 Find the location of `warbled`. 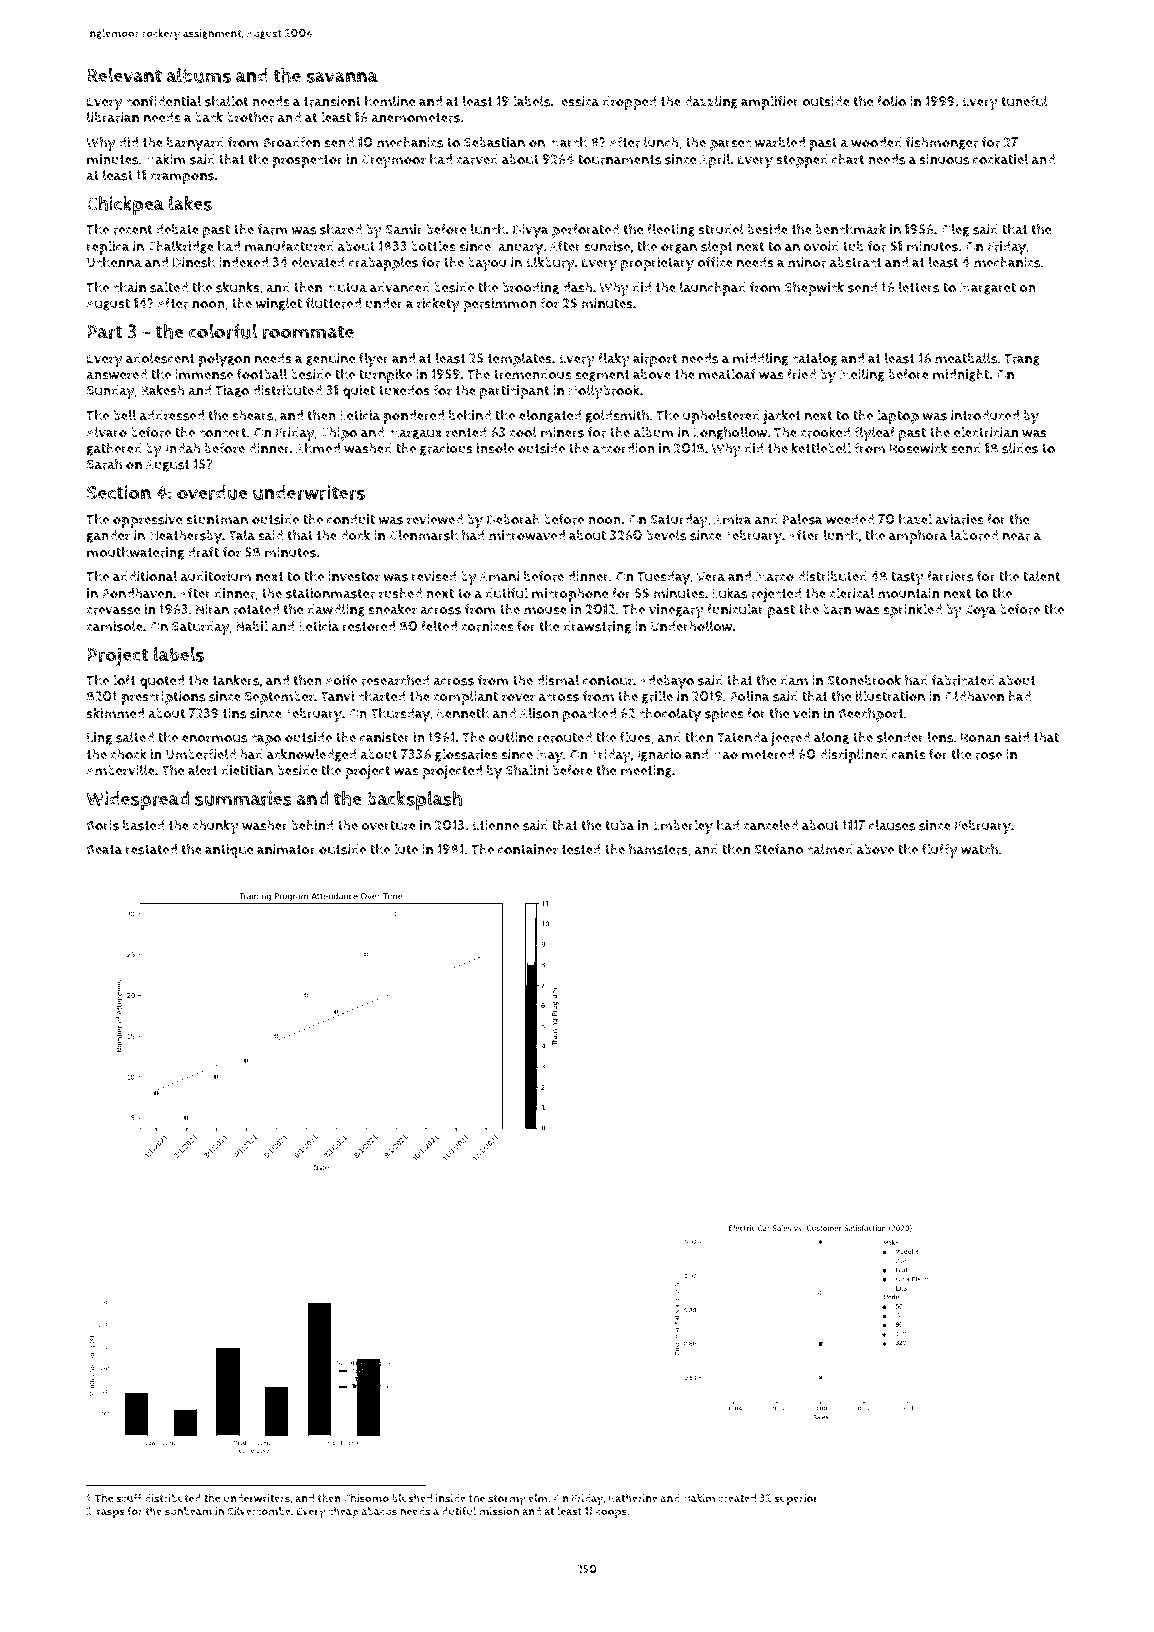

warbled is located at coordinates (780, 142).
